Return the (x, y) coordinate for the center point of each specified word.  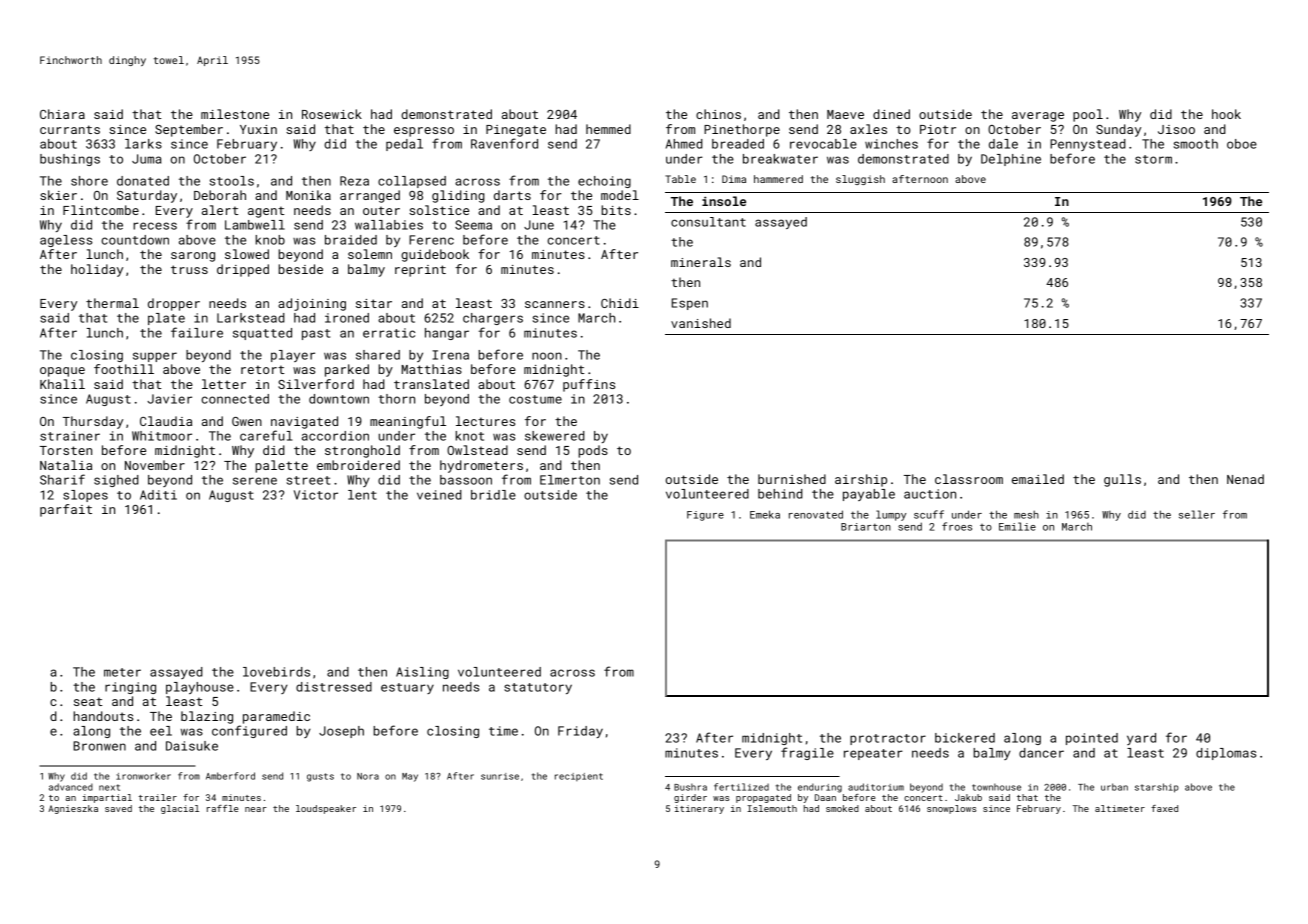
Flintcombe (101, 210)
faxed (1164, 808)
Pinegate (516, 131)
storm (1153, 159)
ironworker (143, 776)
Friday (580, 732)
